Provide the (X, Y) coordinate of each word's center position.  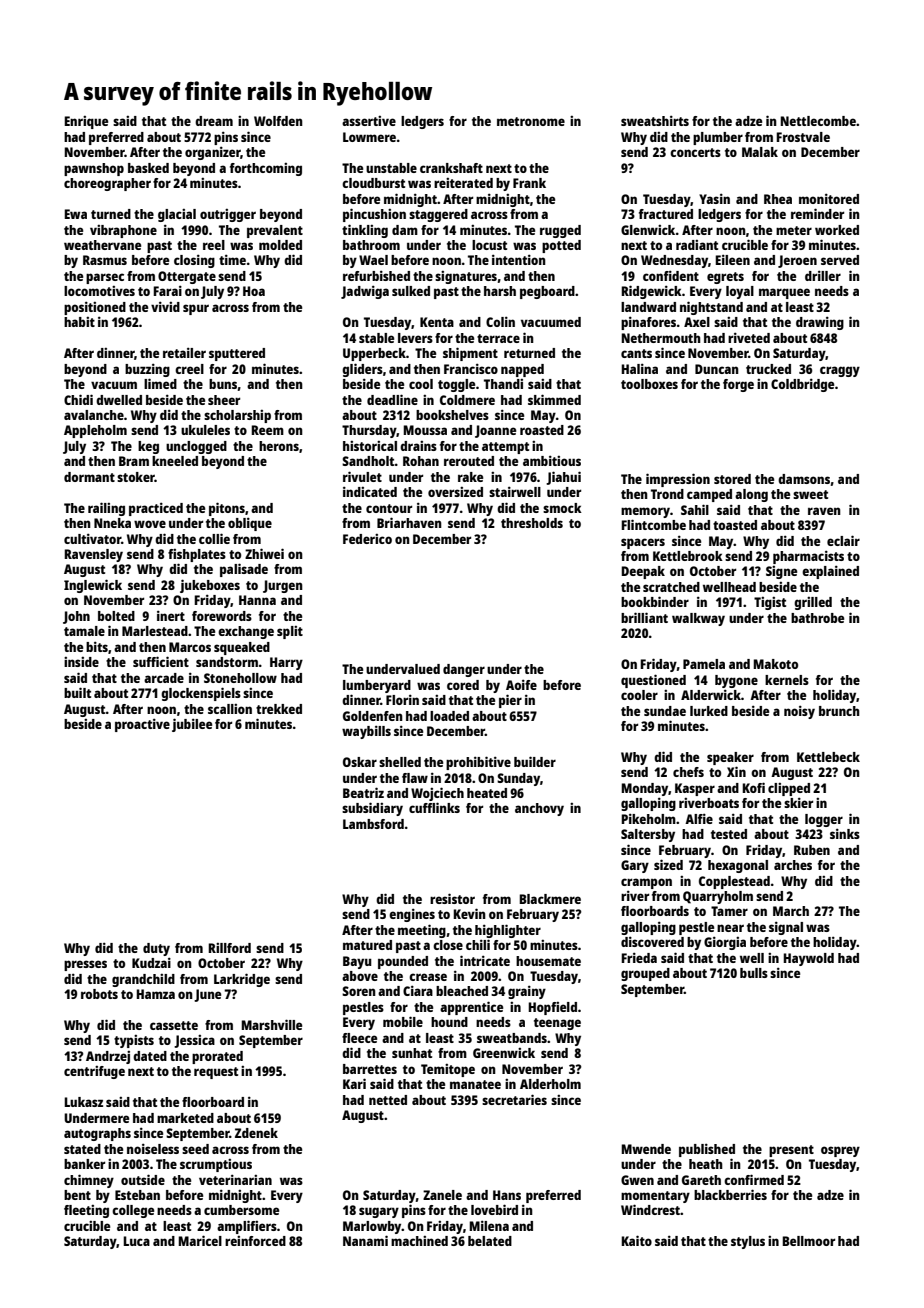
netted (388, 1100)
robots (99, 994)
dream (214, 121)
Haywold (808, 959)
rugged (560, 231)
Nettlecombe (818, 121)
